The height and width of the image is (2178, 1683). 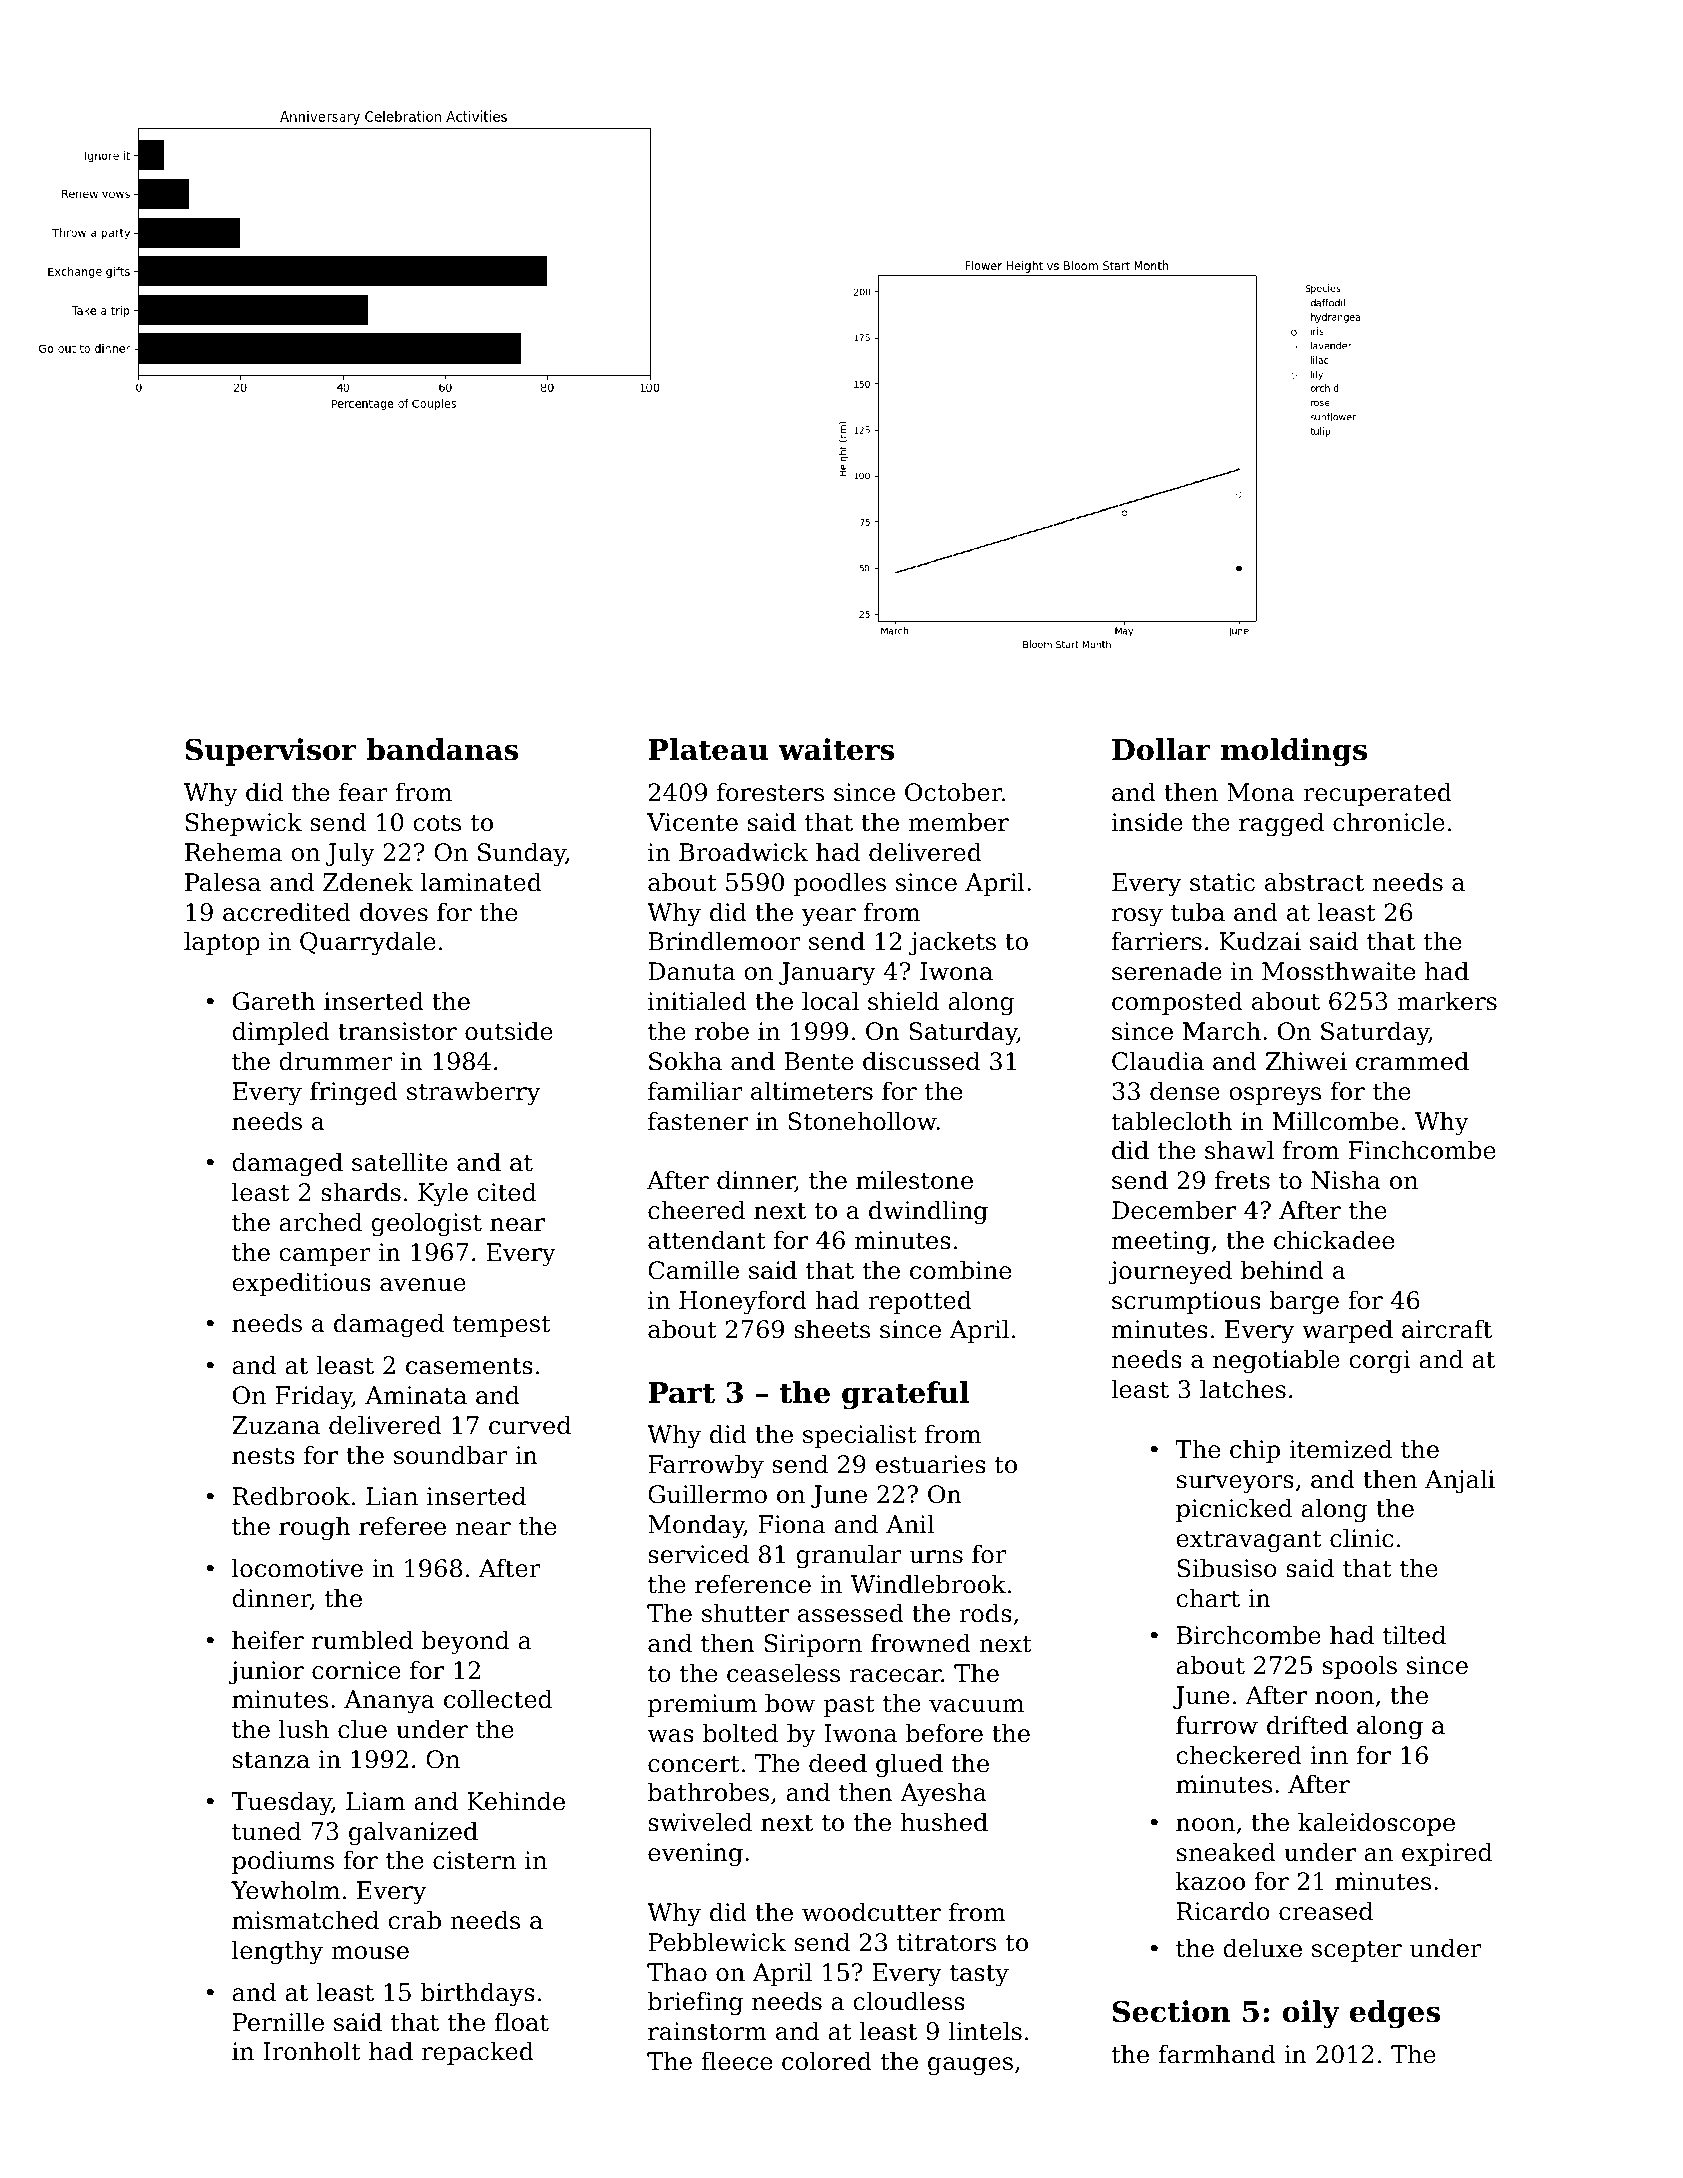 What do you see at coordinates (1307, 1725) in the image?
I see `drifted` at bounding box center [1307, 1725].
